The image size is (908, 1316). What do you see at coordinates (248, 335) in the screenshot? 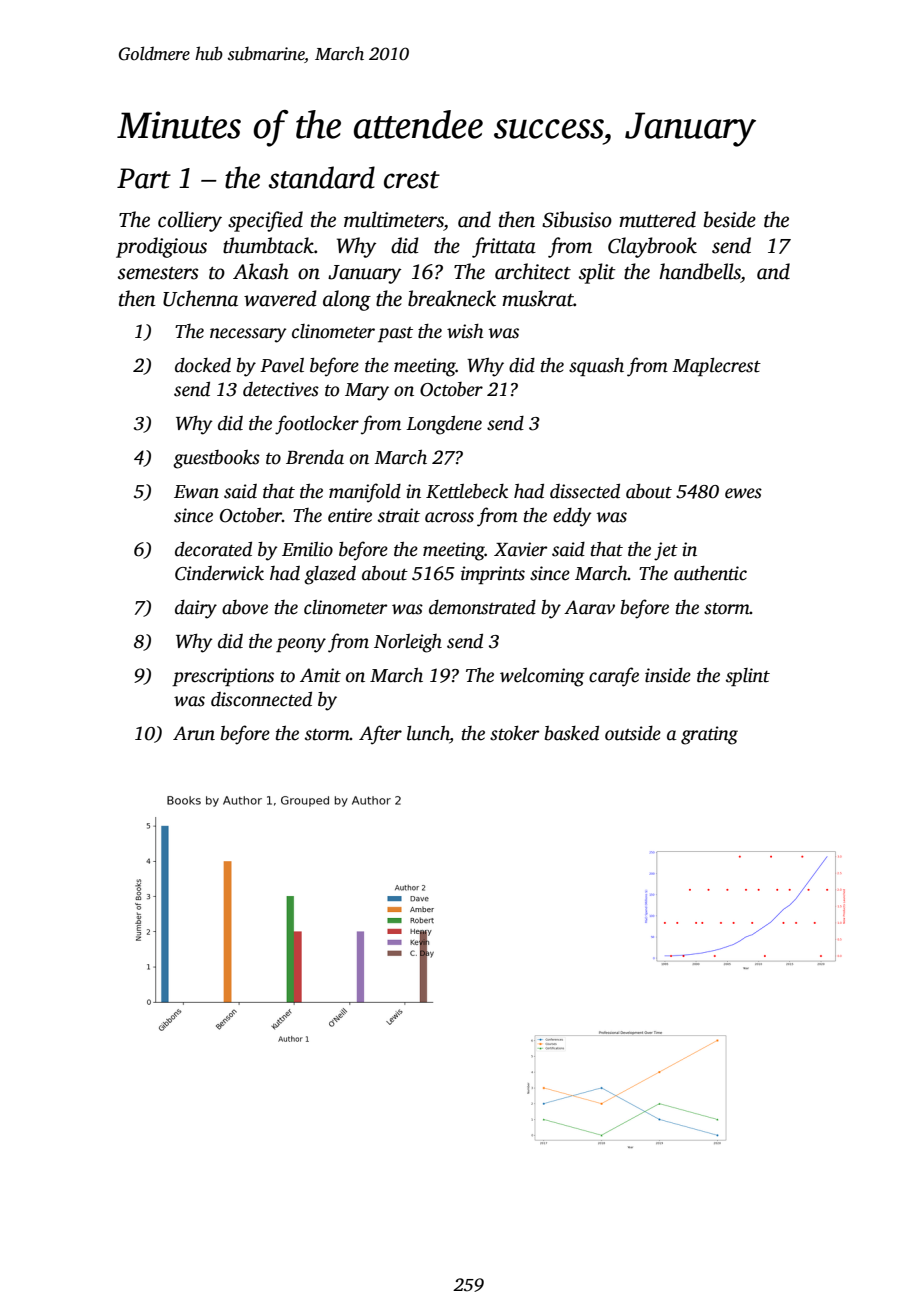
I see `necessary` at bounding box center [248, 335].
